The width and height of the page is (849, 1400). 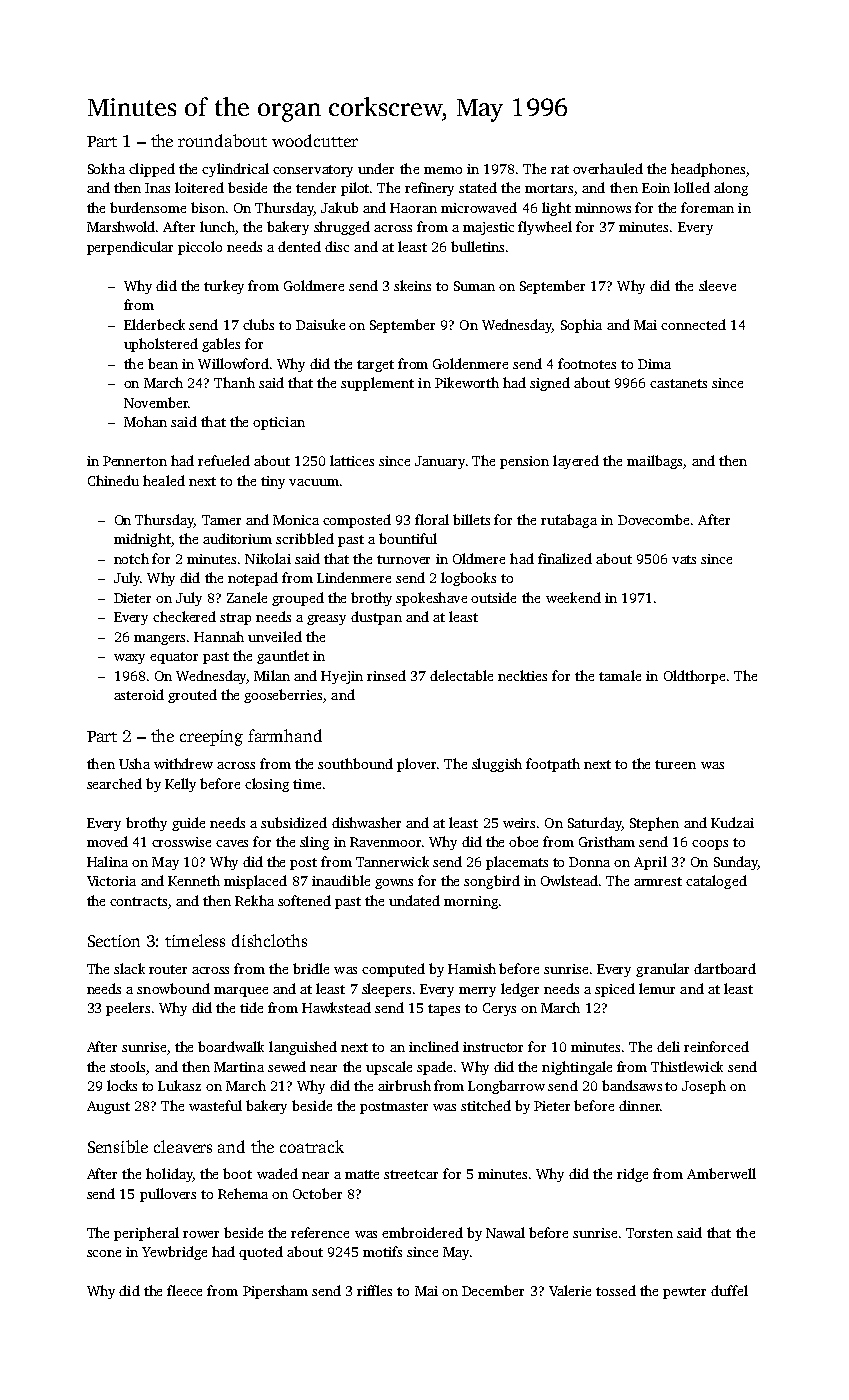 I want to click on cylindrical, so click(x=235, y=170).
